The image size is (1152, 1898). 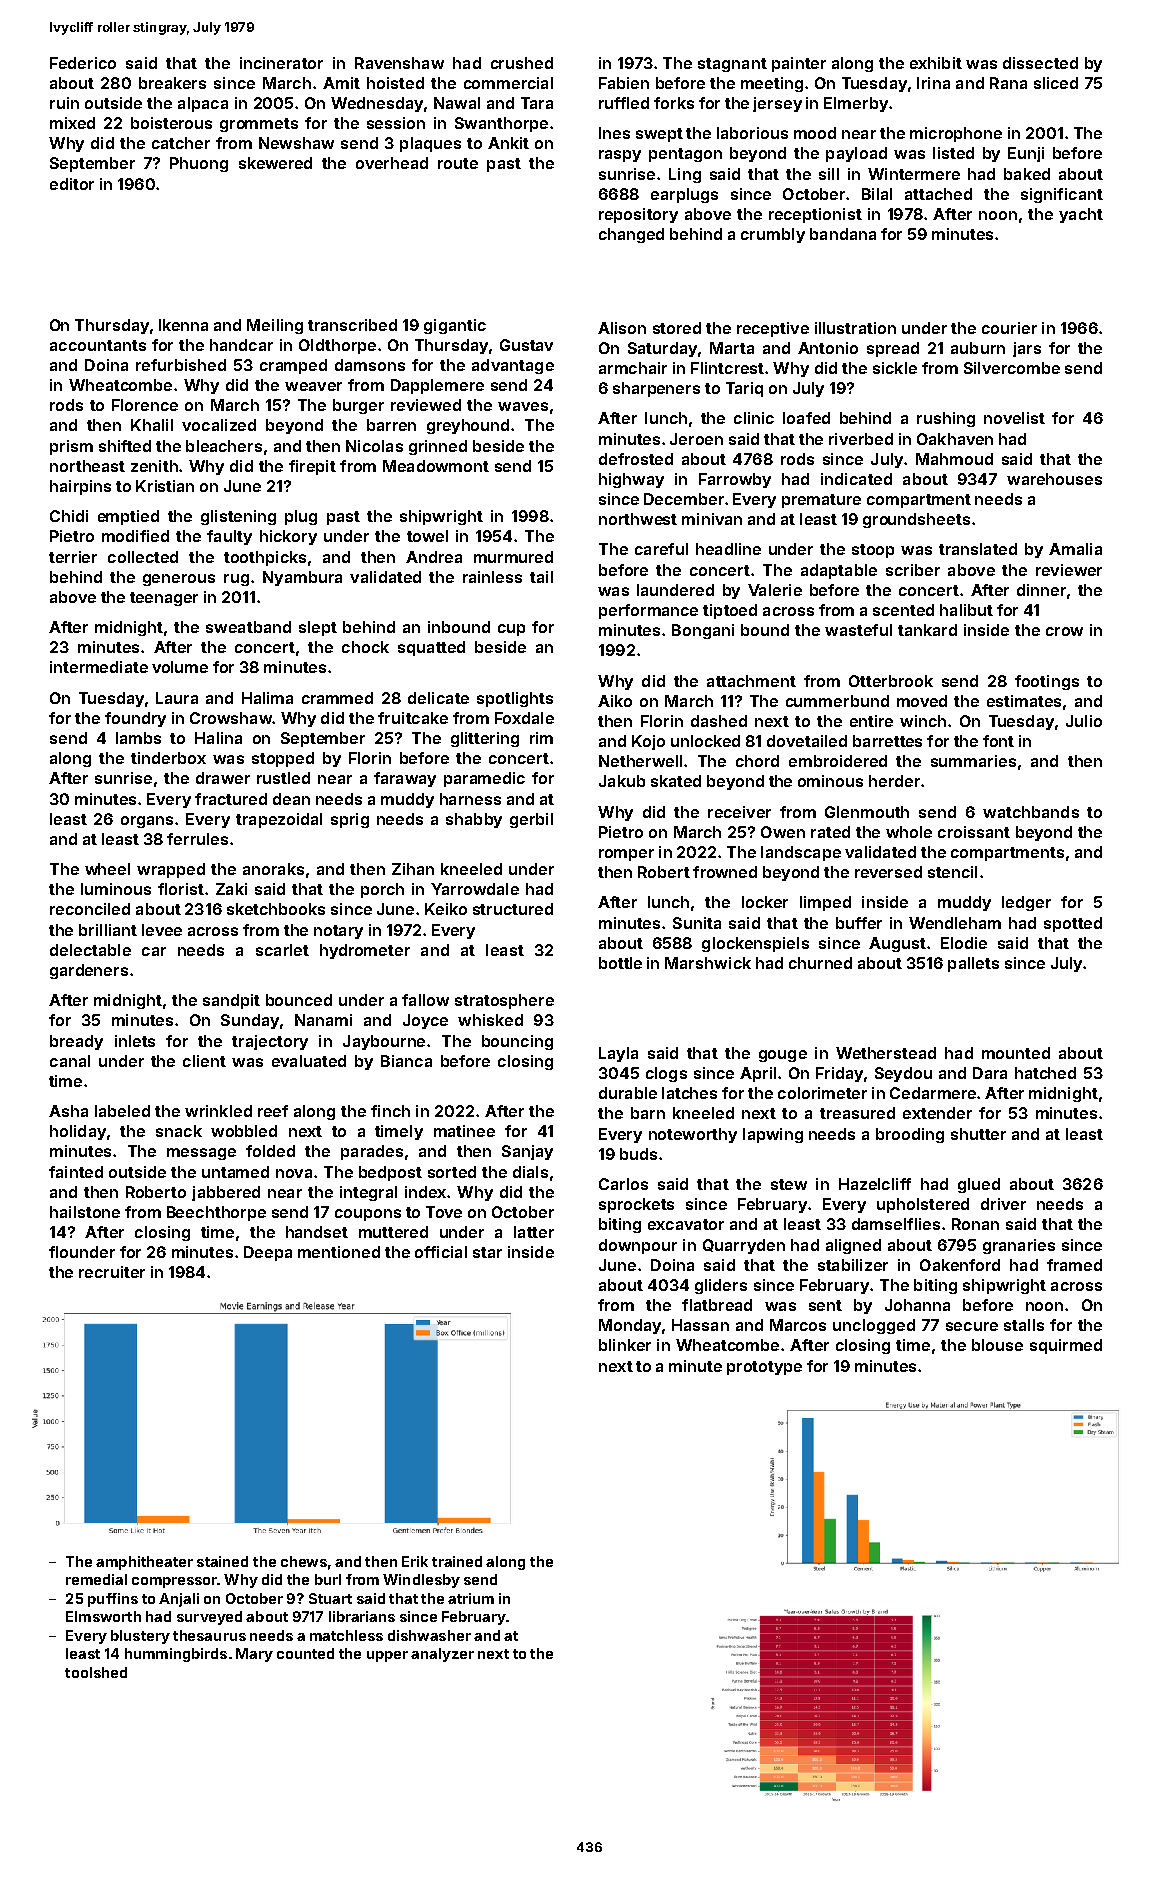 What do you see at coordinates (154, 466) in the screenshot?
I see `zenith` at bounding box center [154, 466].
